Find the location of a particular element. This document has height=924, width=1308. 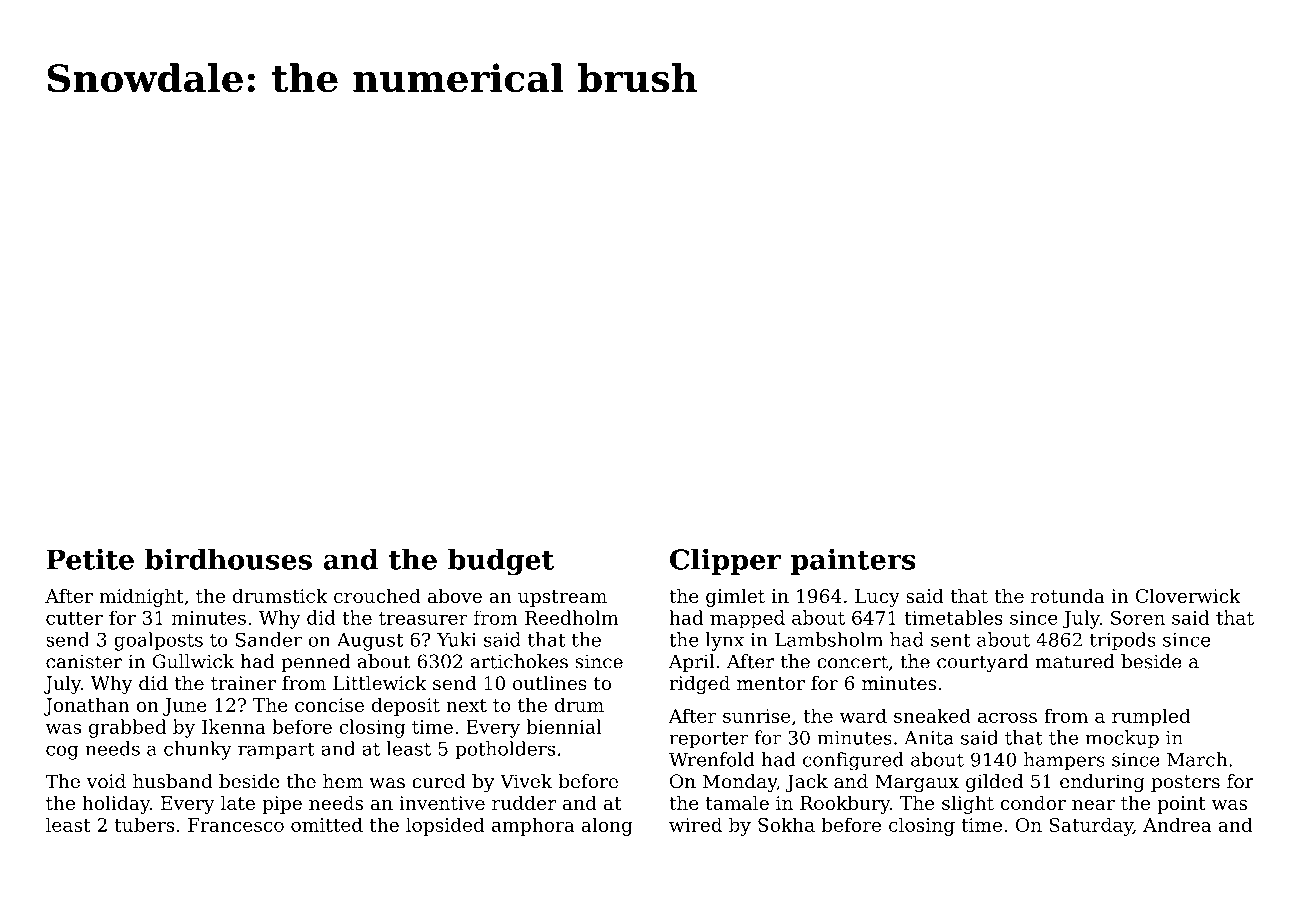

Clipper is located at coordinates (725, 561).
